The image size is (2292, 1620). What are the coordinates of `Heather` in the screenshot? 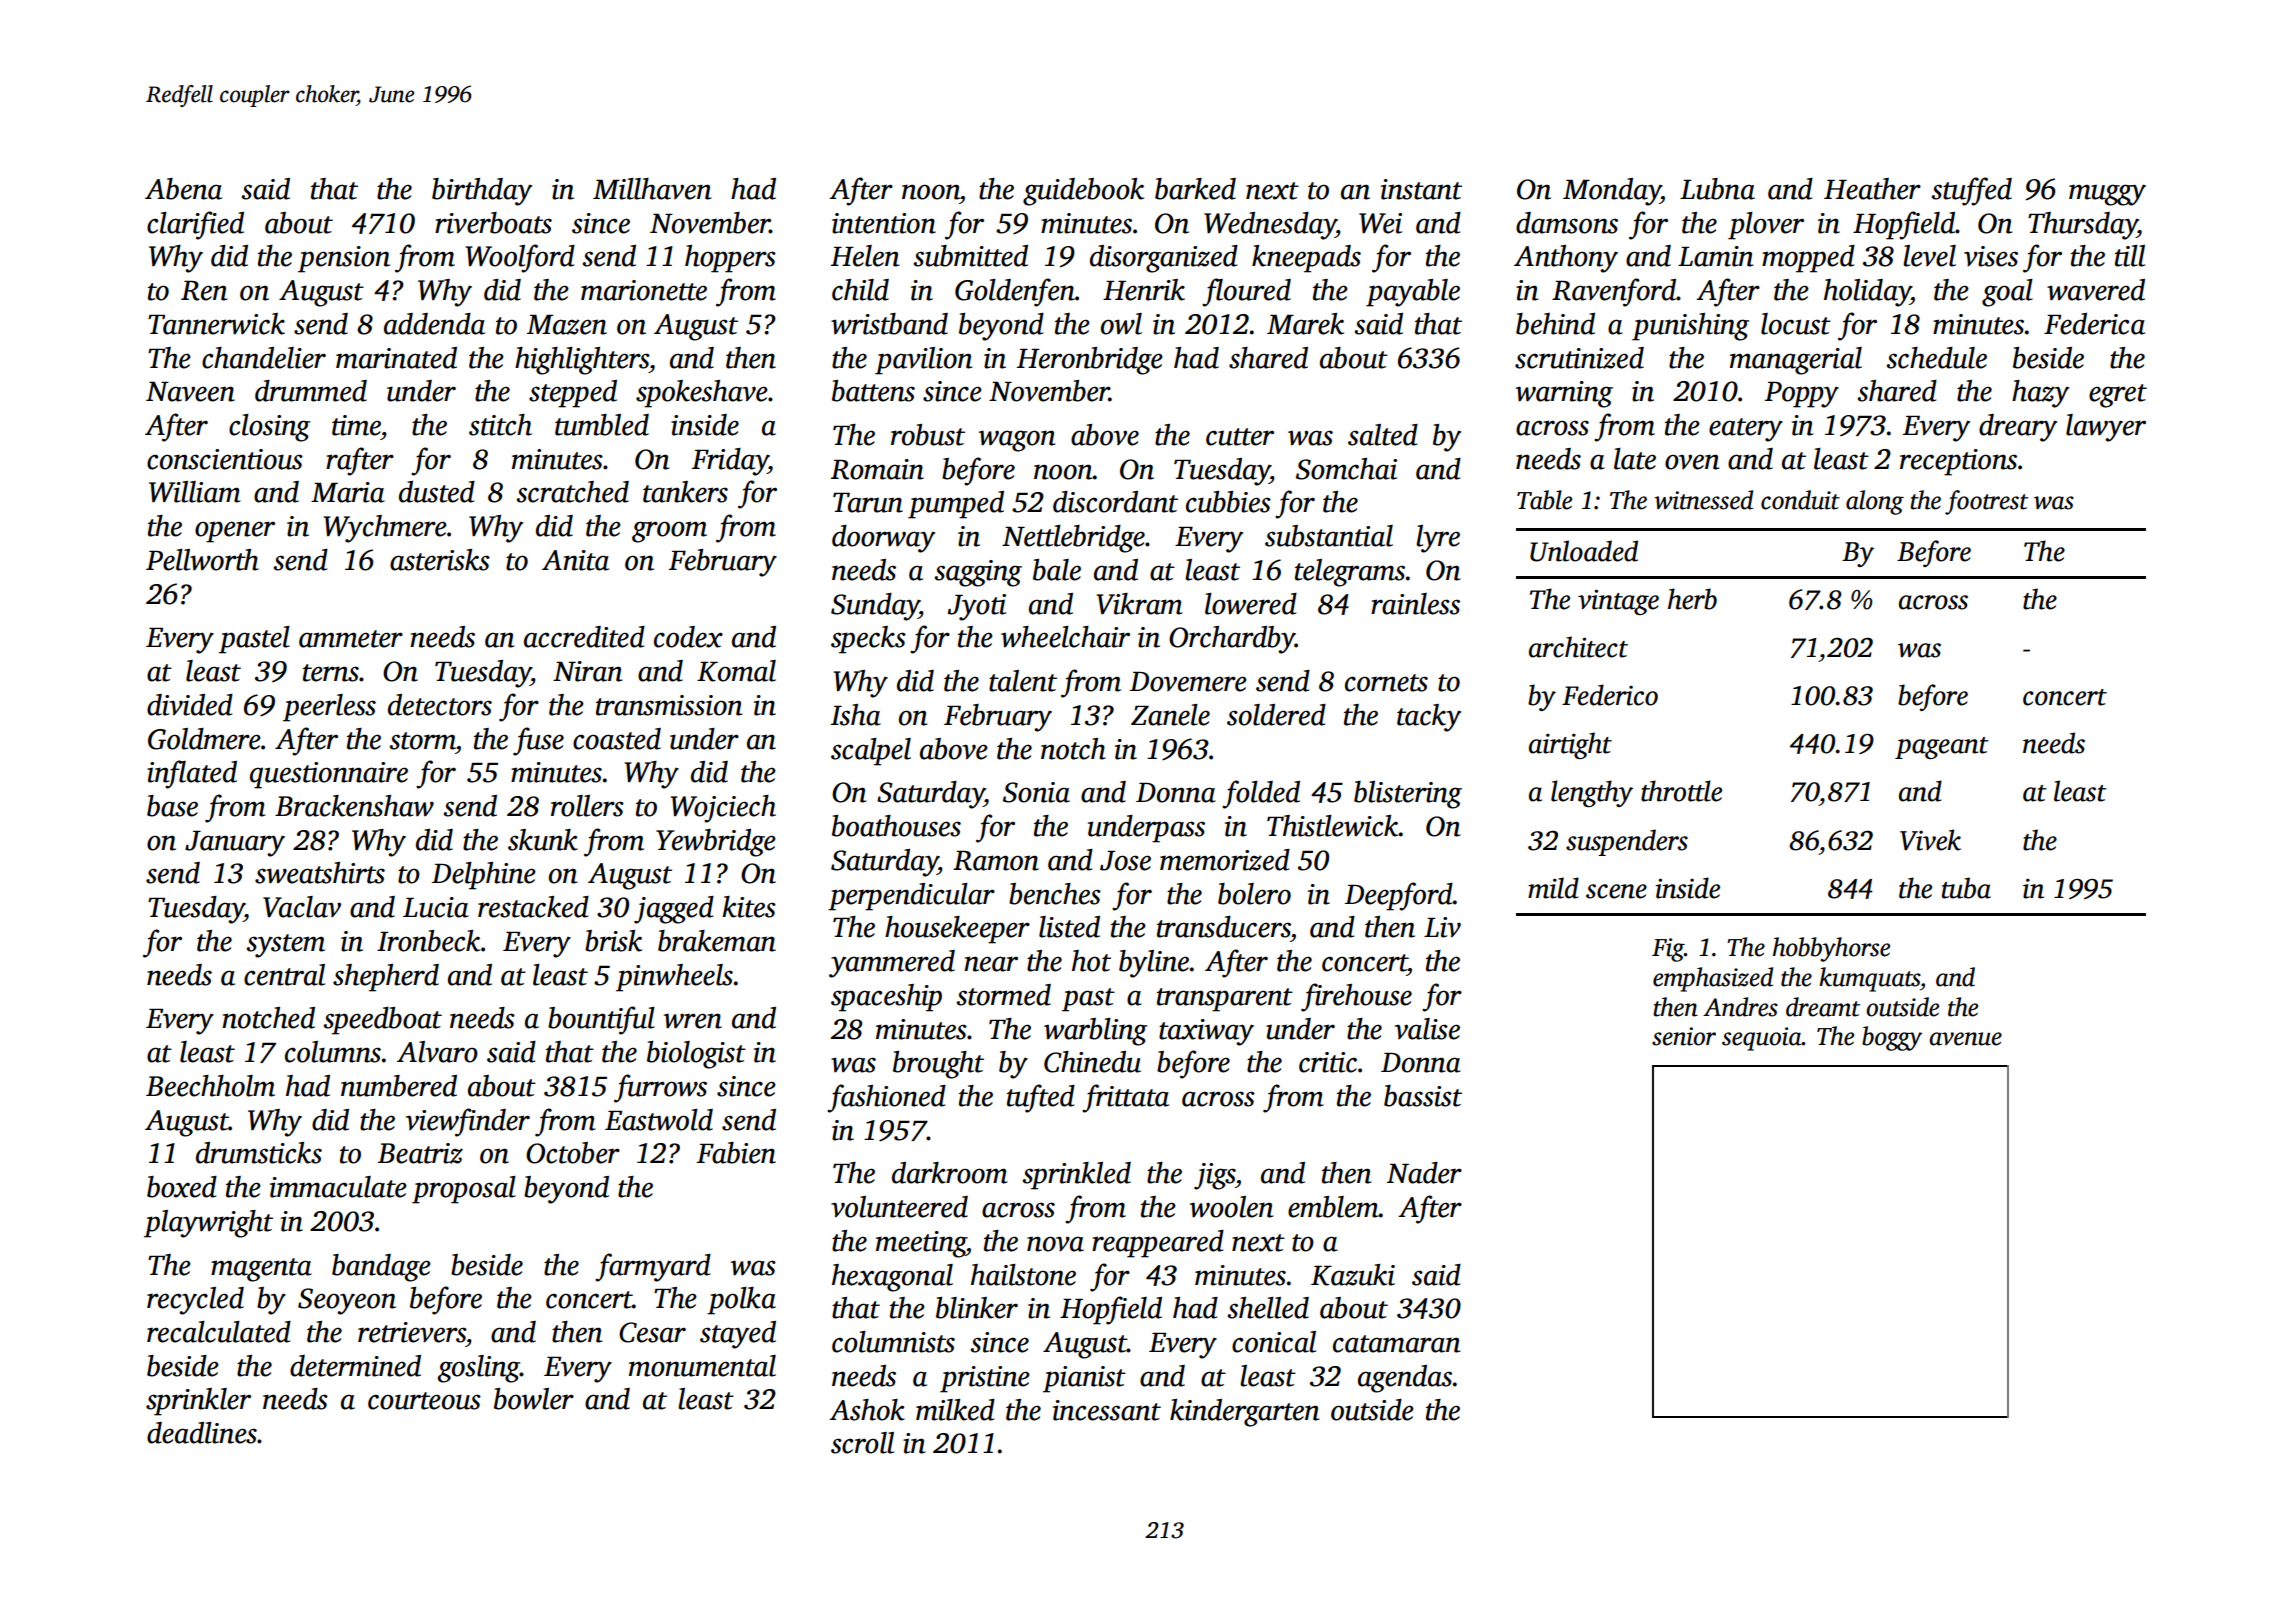 It's located at (1872, 189).
